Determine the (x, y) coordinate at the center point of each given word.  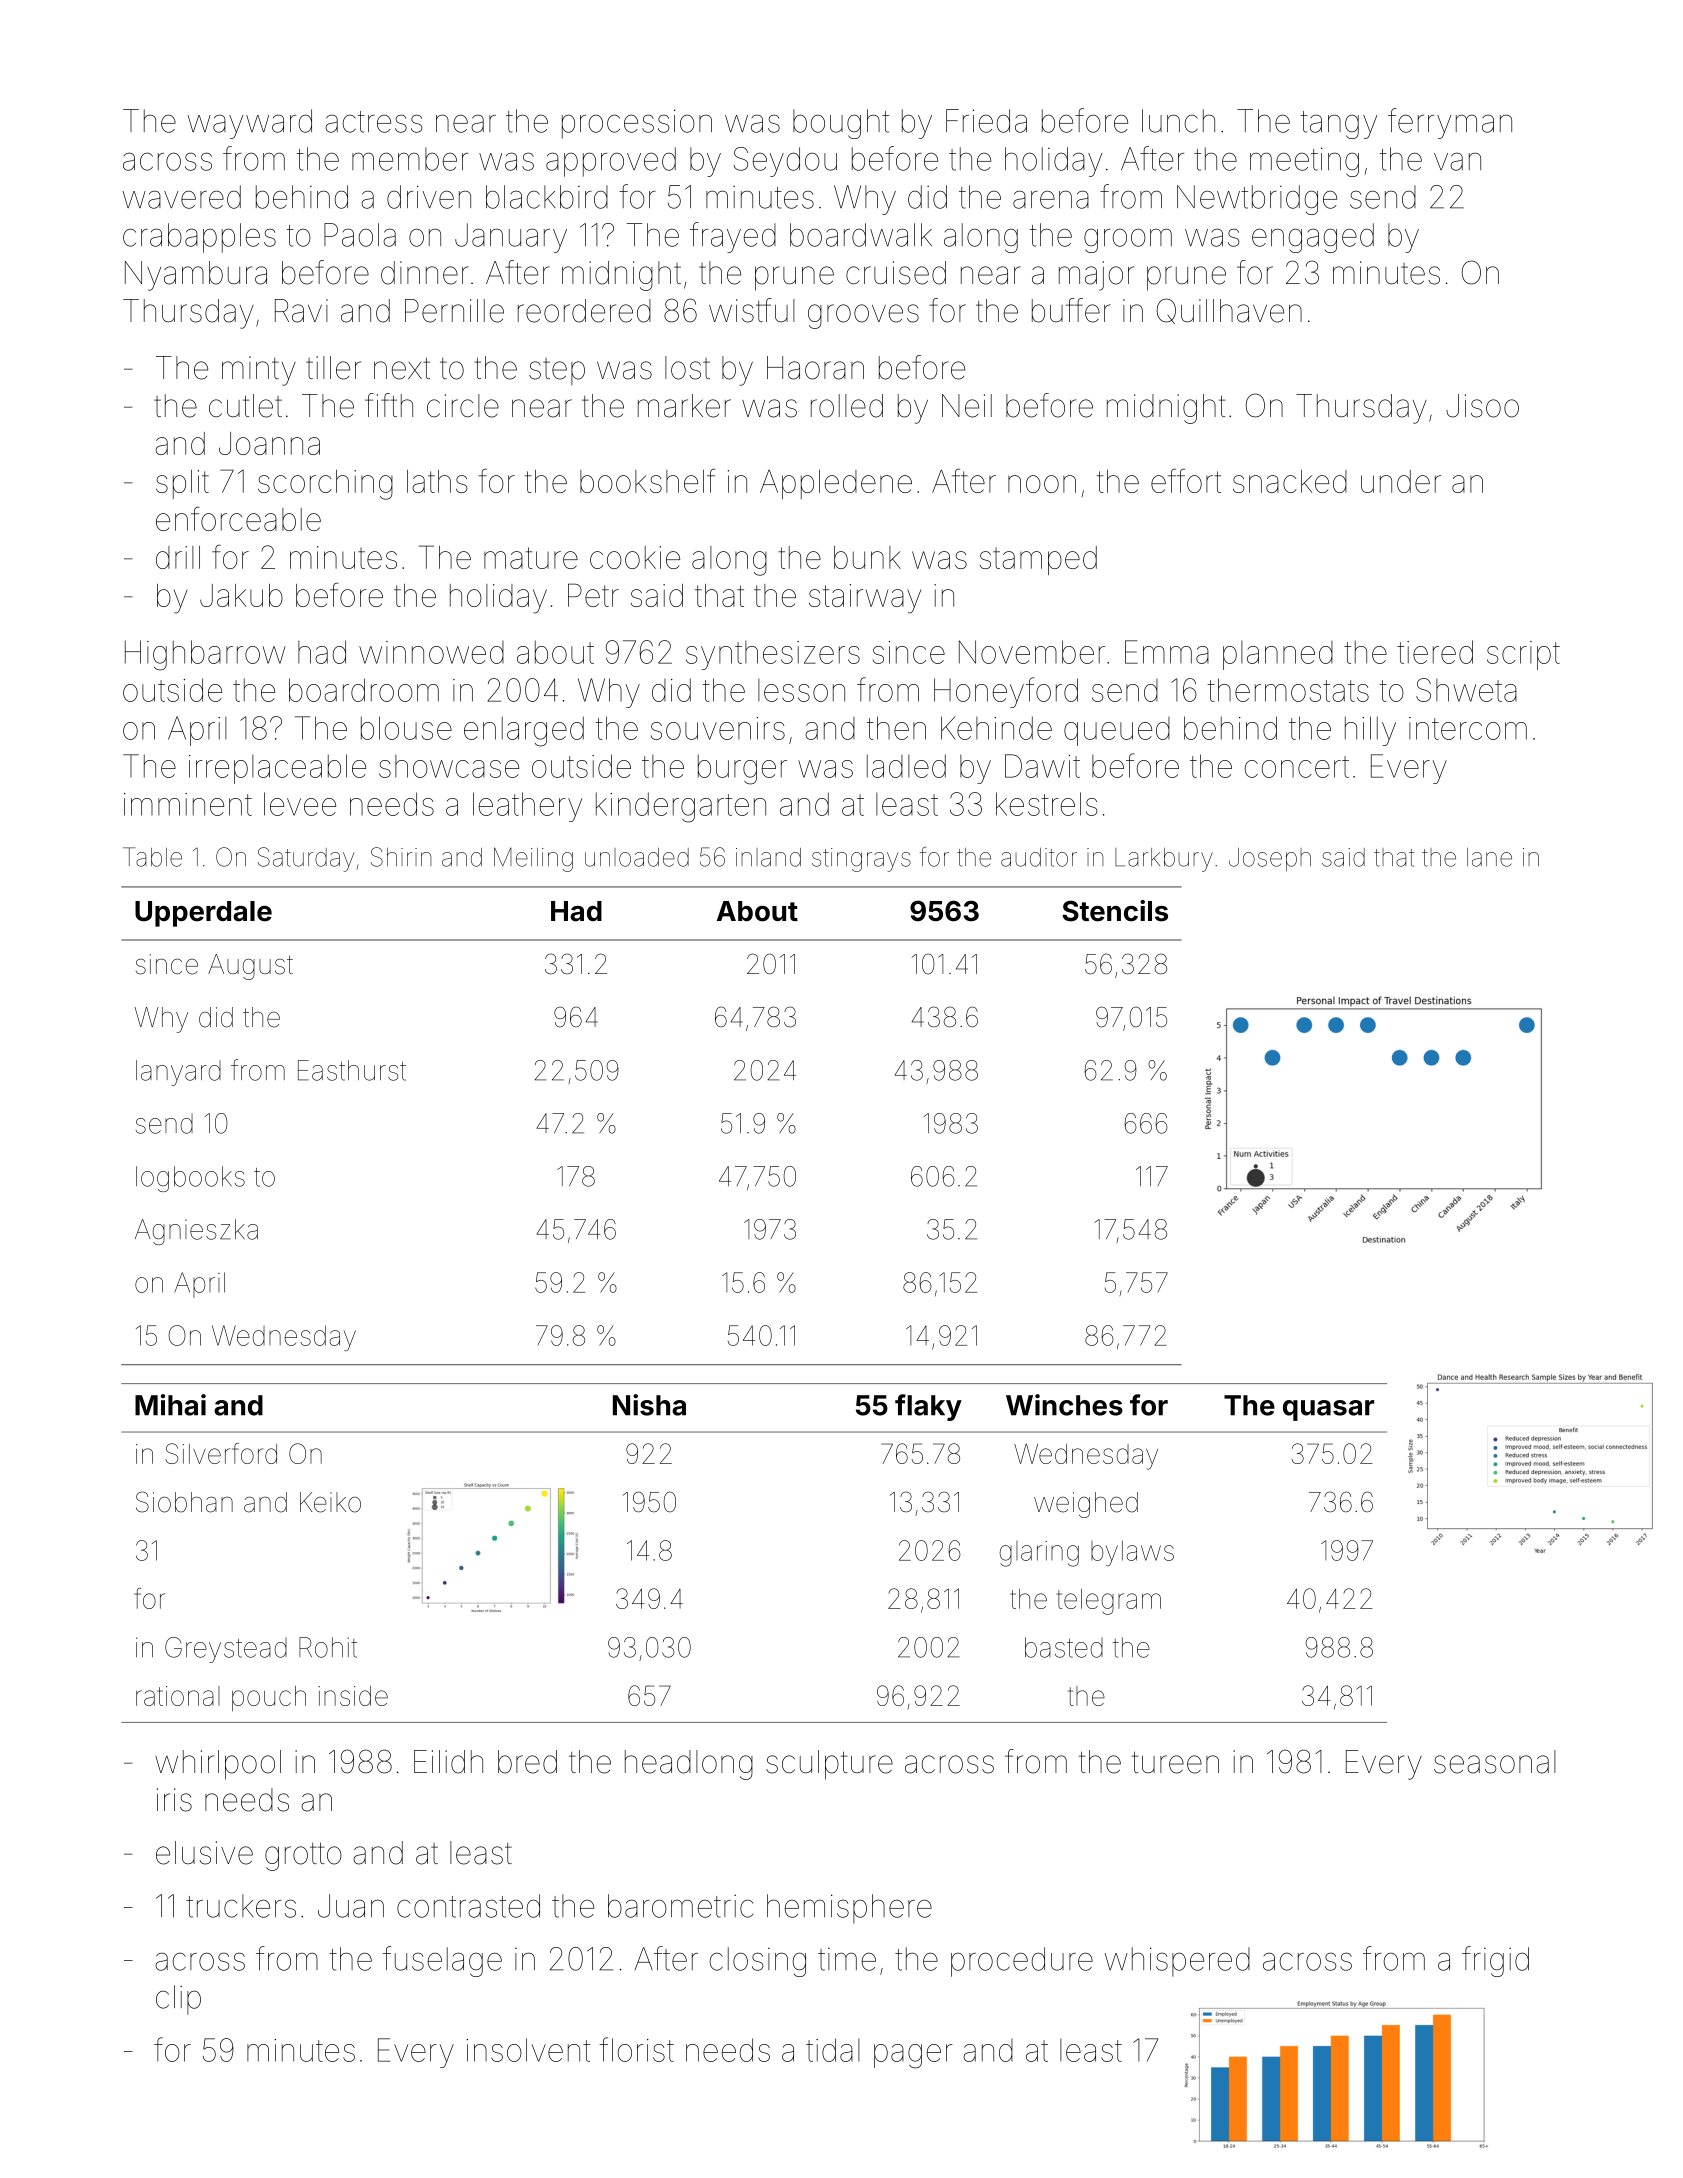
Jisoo (1482, 406)
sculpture (829, 1765)
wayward (250, 124)
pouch (269, 1698)
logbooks (190, 1179)
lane (1489, 857)
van (1457, 162)
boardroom (364, 690)
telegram (1109, 1602)
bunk (867, 557)
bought (841, 124)
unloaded (637, 857)
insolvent (528, 2050)
